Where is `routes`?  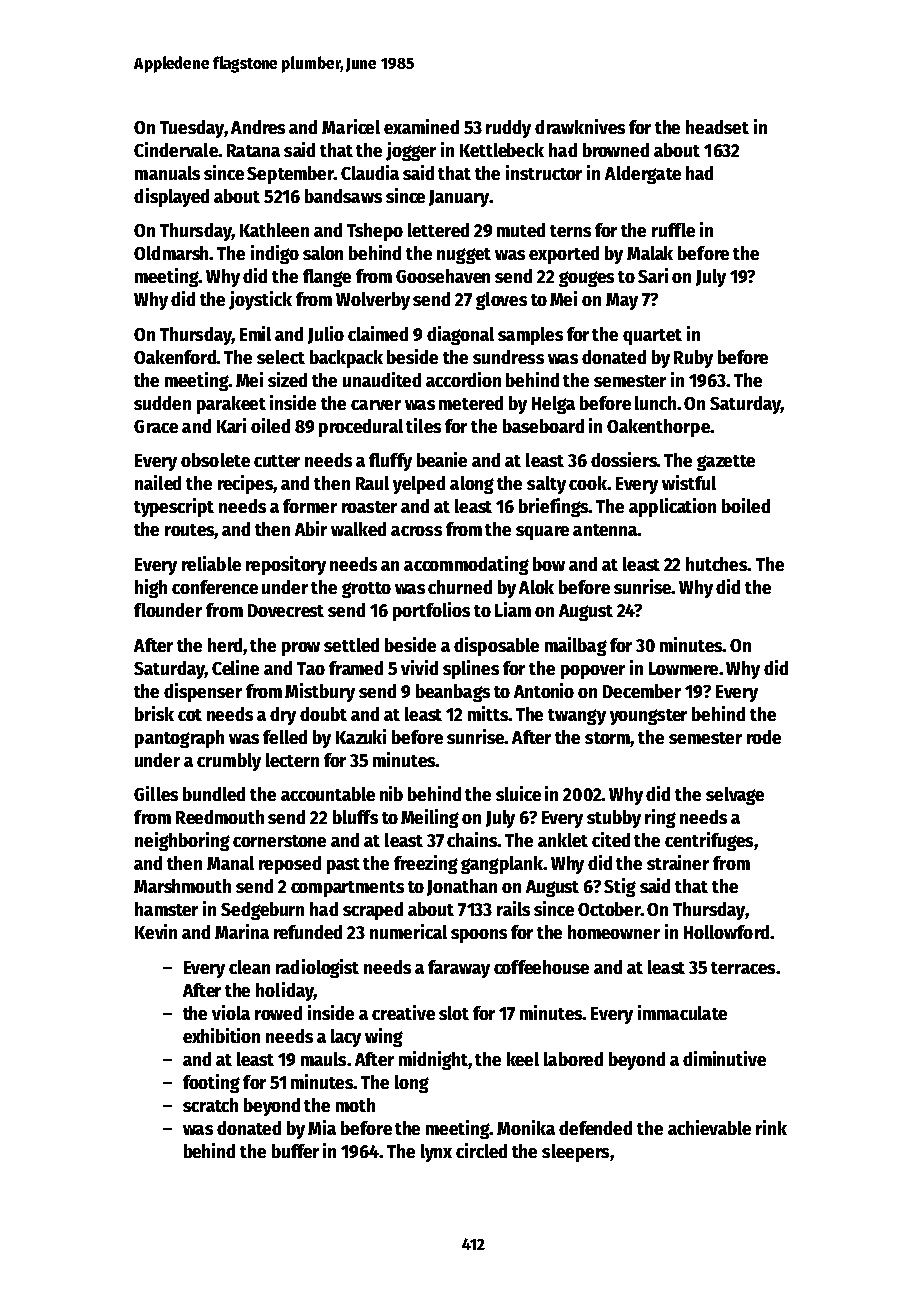
routes is located at coordinates (190, 531).
